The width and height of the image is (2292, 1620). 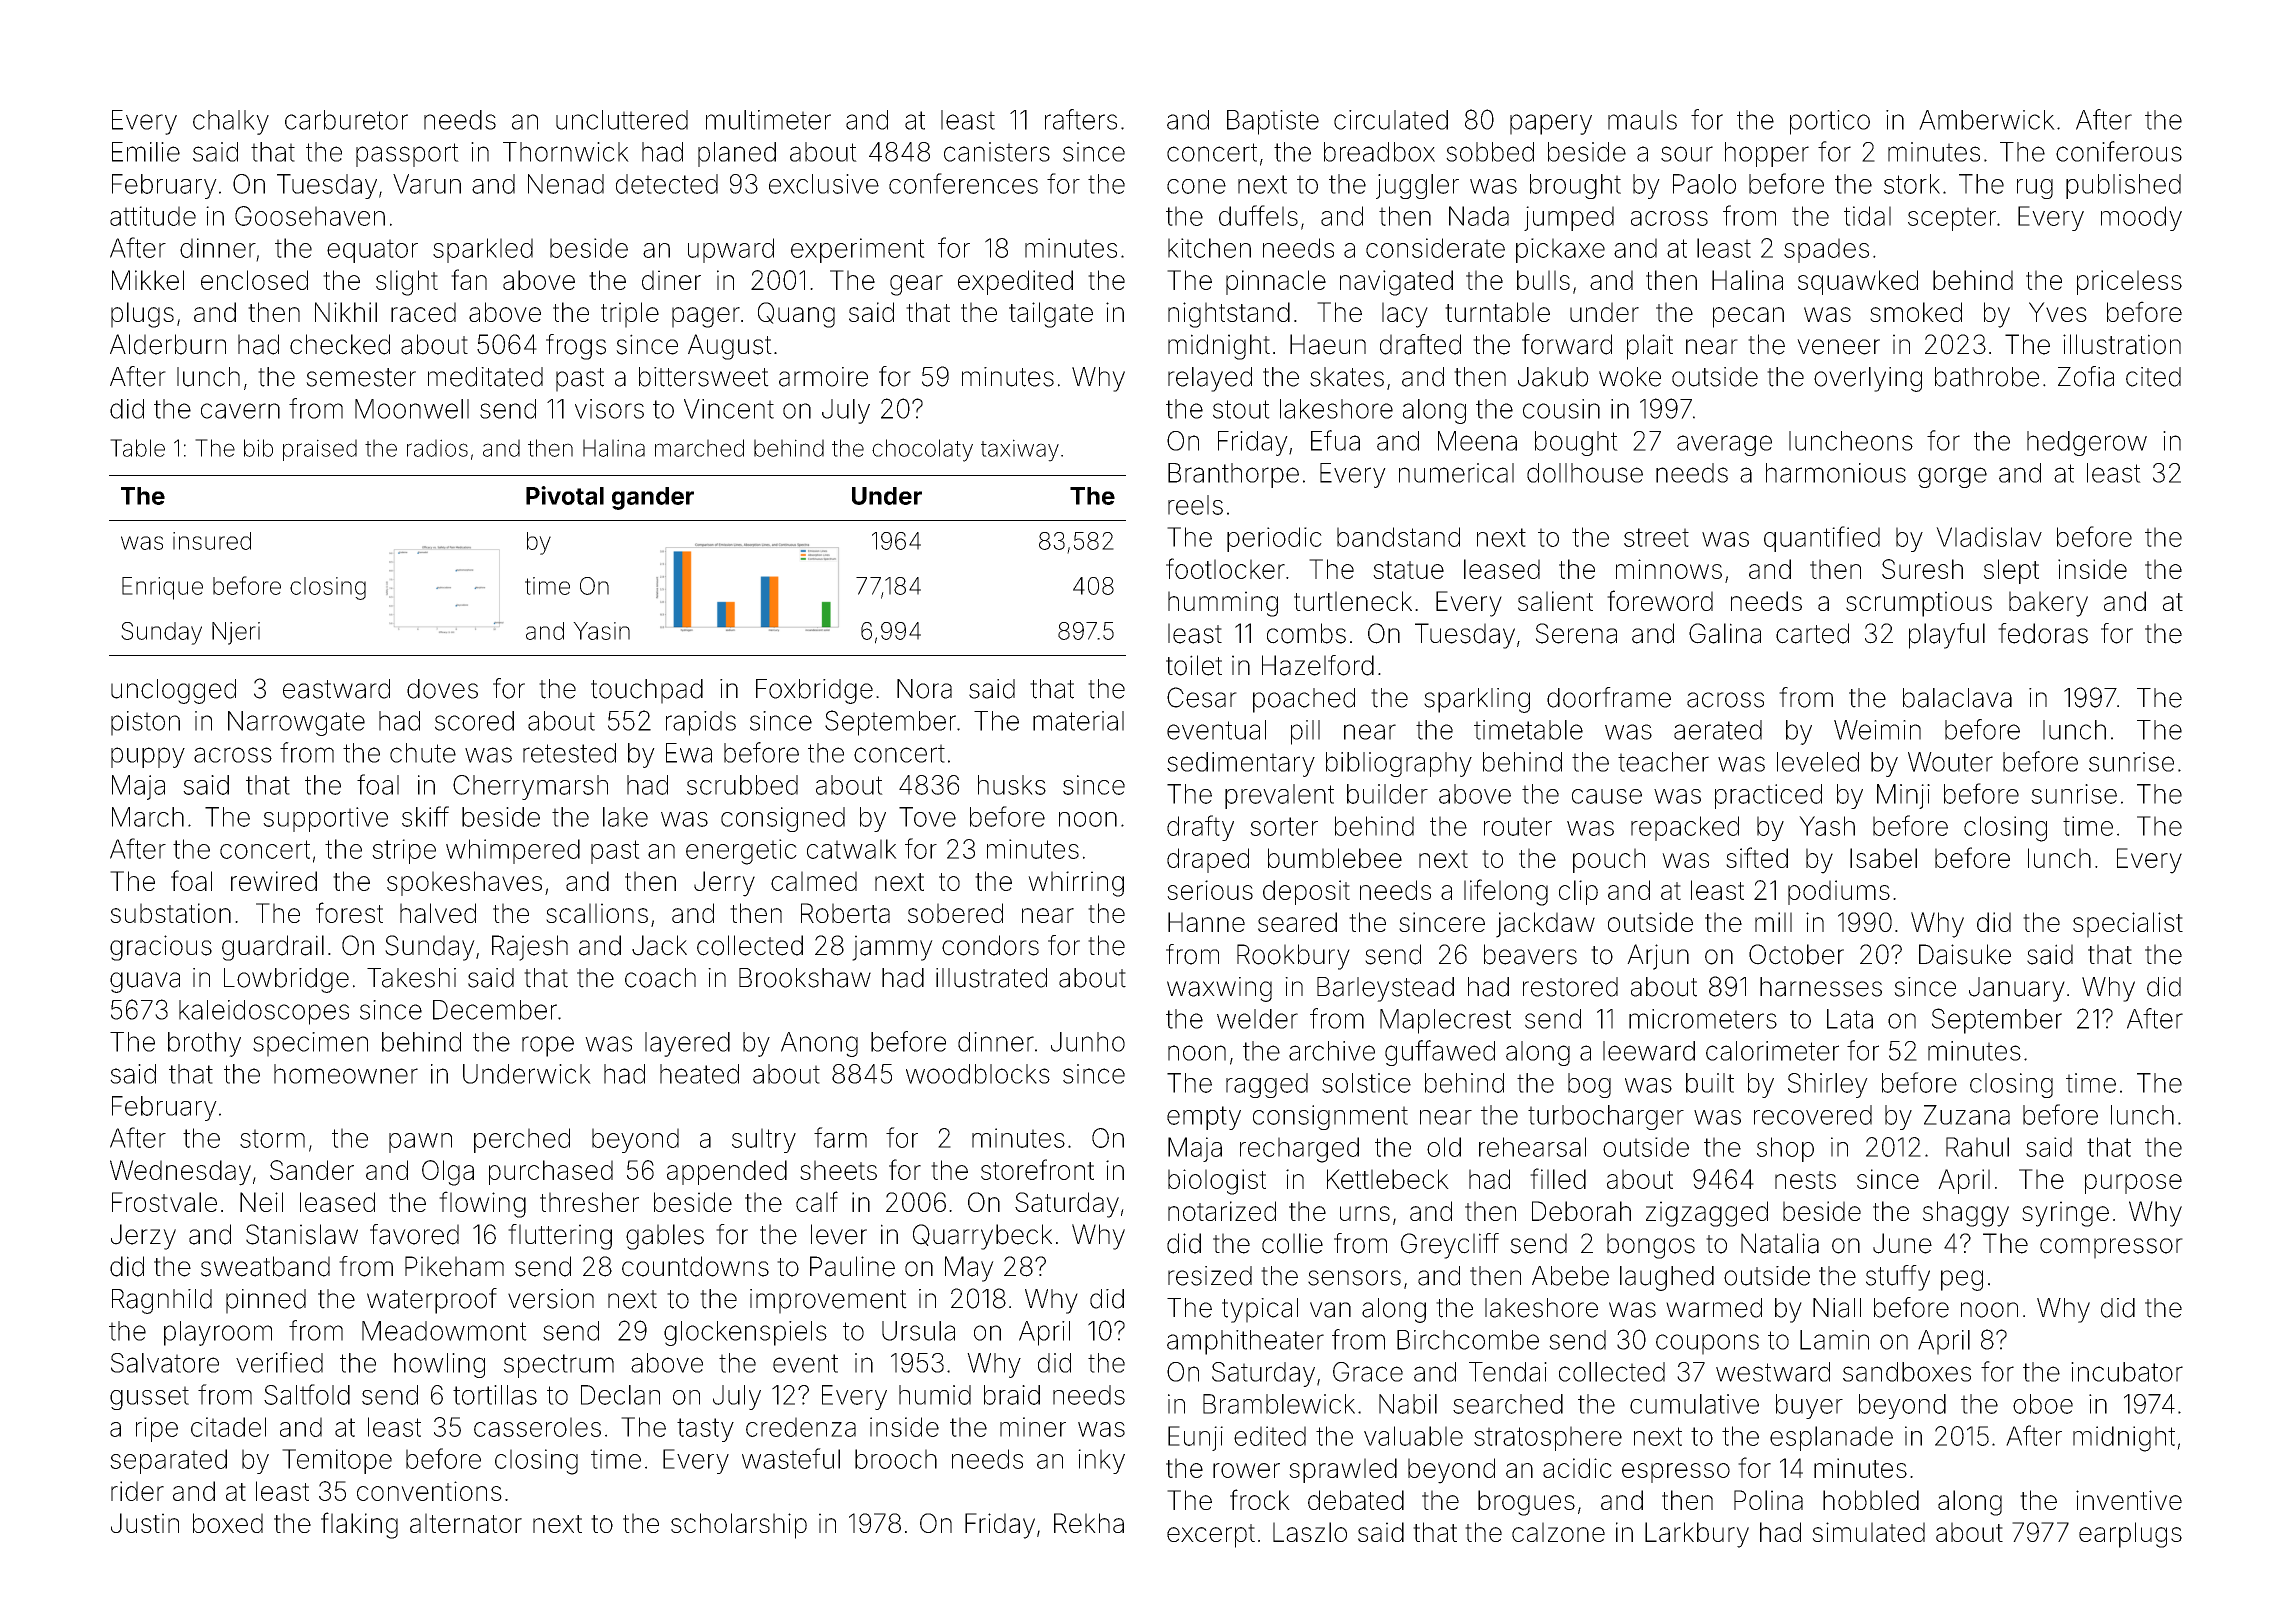 I want to click on cavern, so click(x=240, y=411).
